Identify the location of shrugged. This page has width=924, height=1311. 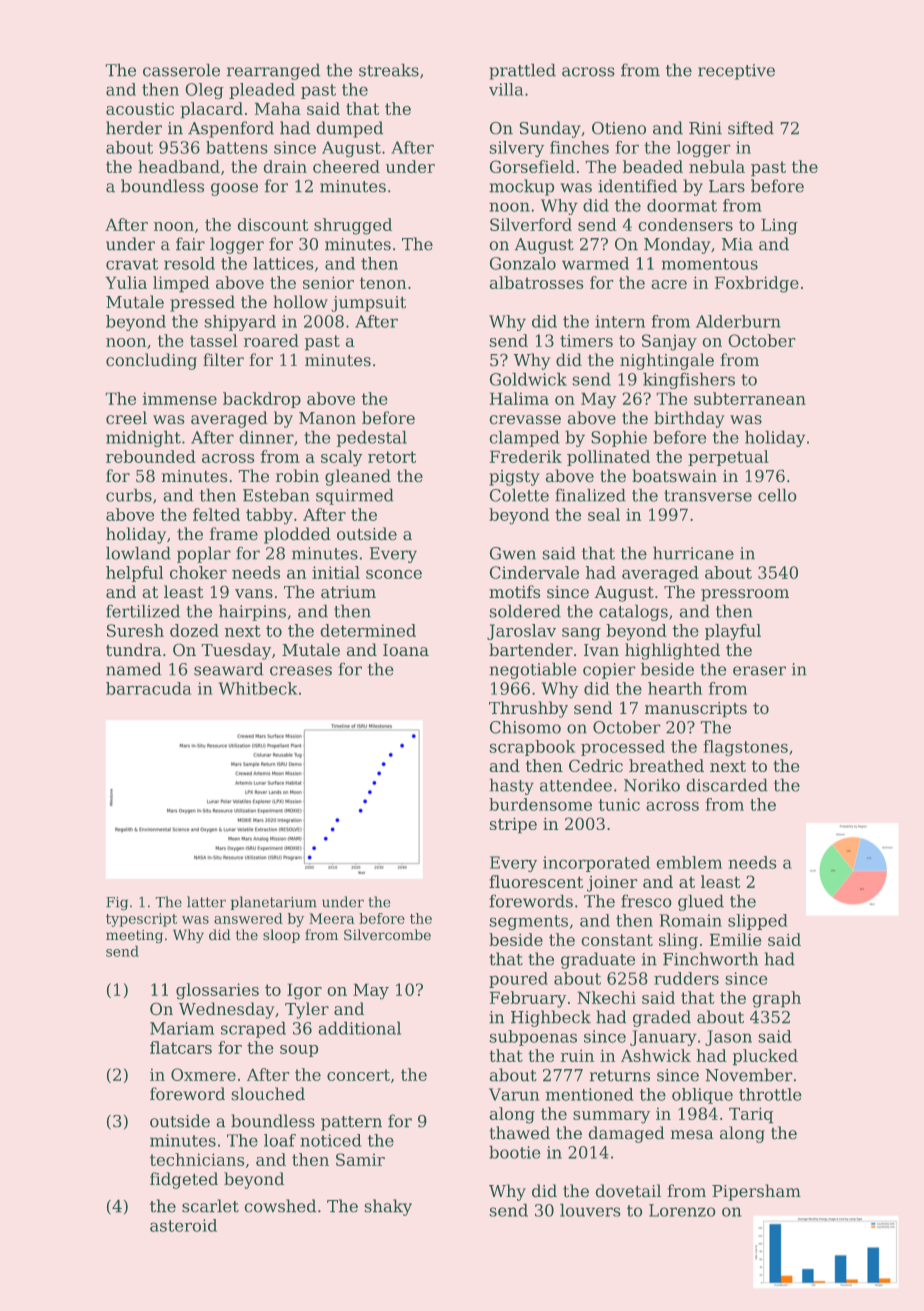
(353, 226).
